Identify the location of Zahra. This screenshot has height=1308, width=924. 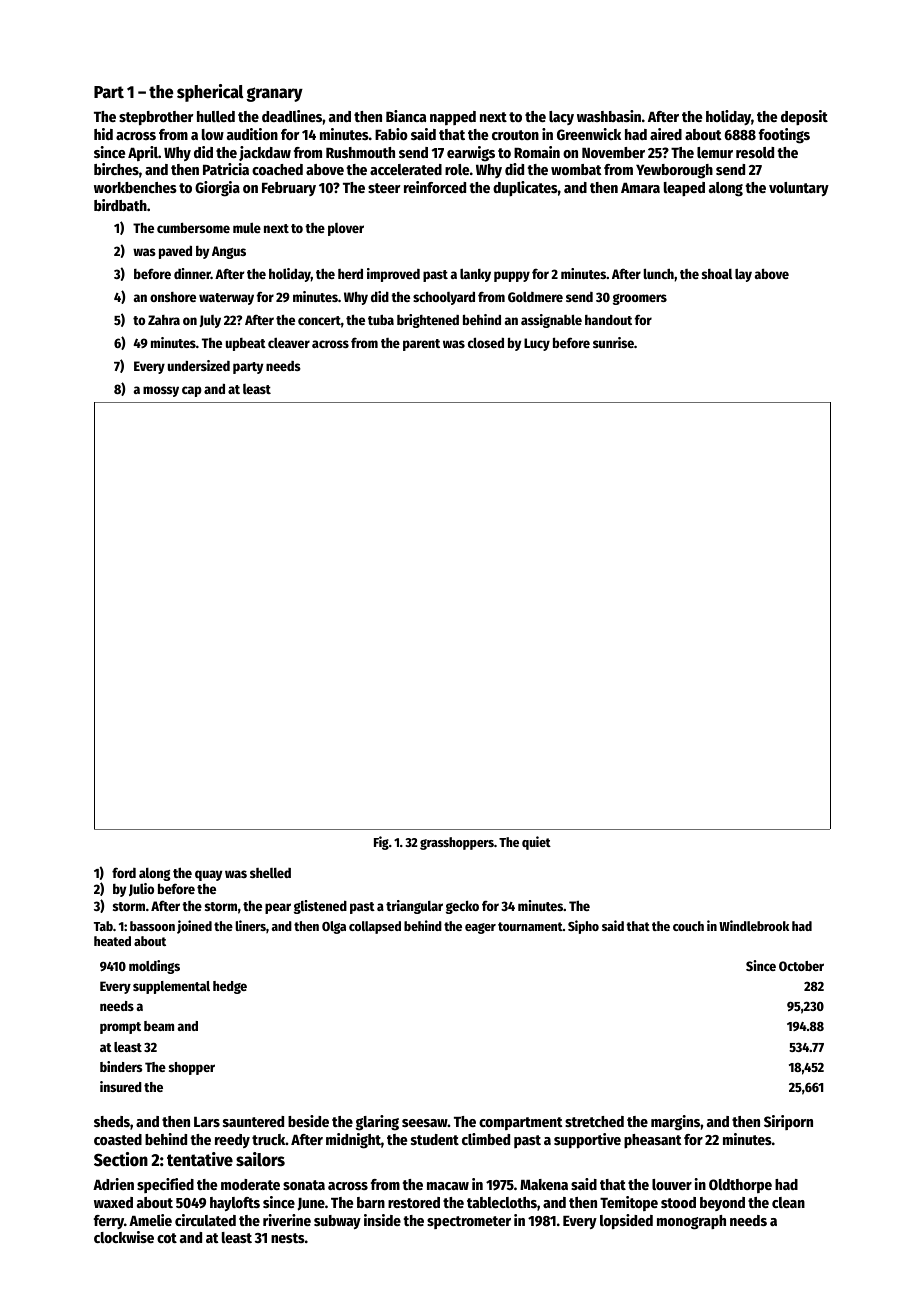
(164, 320).
